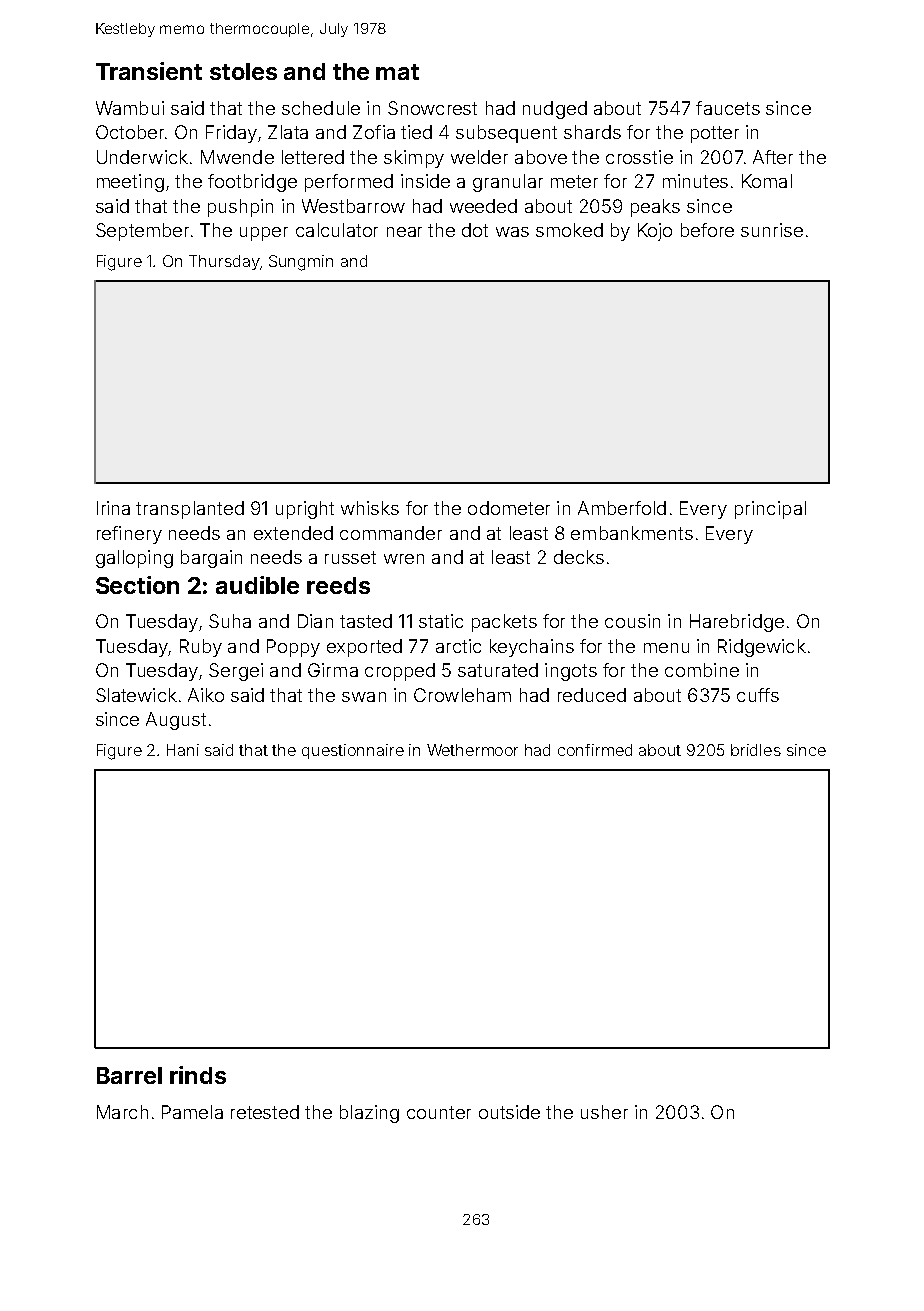  Describe the element at coordinates (756, 750) in the screenshot. I see `bridles` at that location.
